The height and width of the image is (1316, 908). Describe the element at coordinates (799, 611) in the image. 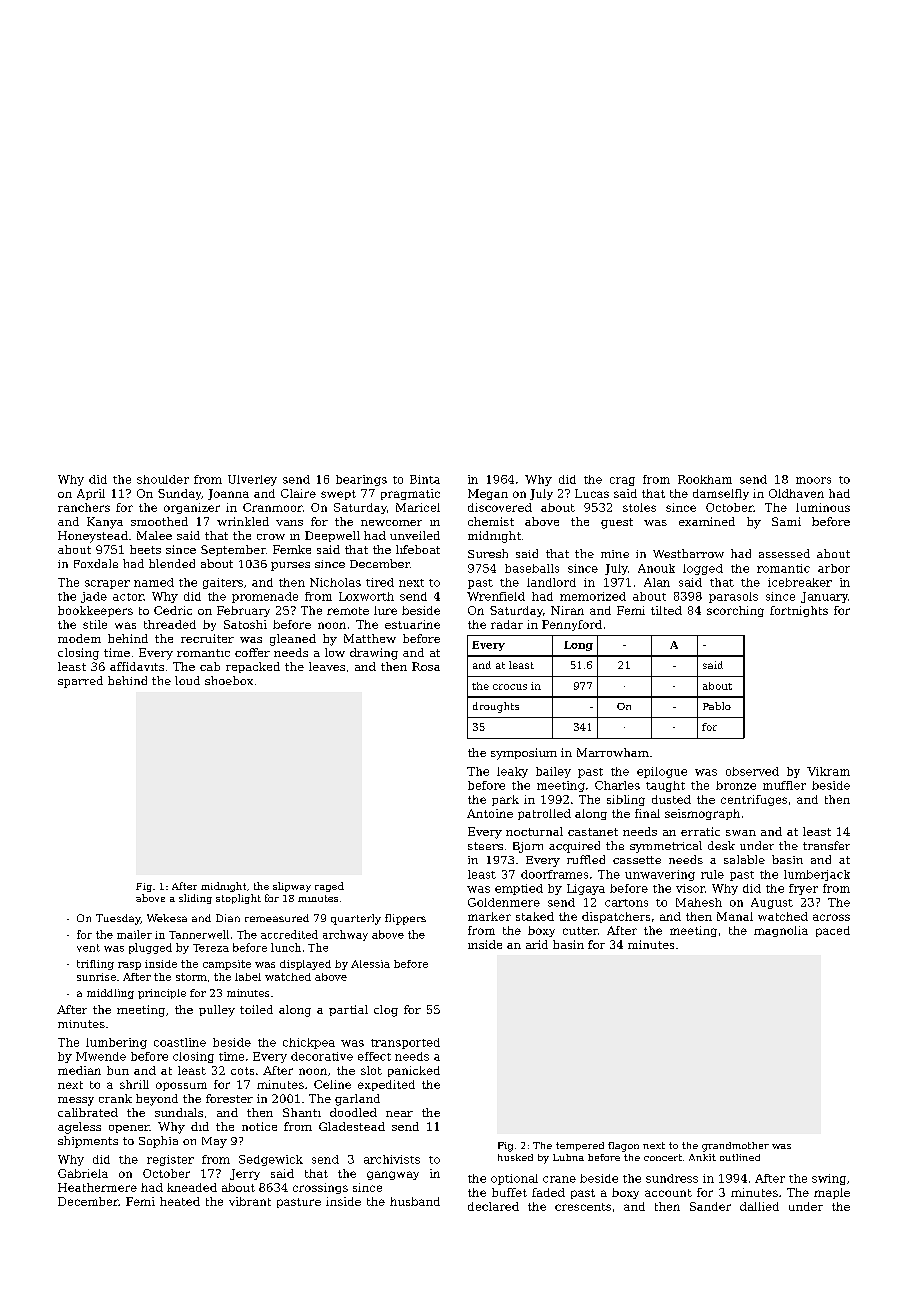

I see `fortnights` at that location.
